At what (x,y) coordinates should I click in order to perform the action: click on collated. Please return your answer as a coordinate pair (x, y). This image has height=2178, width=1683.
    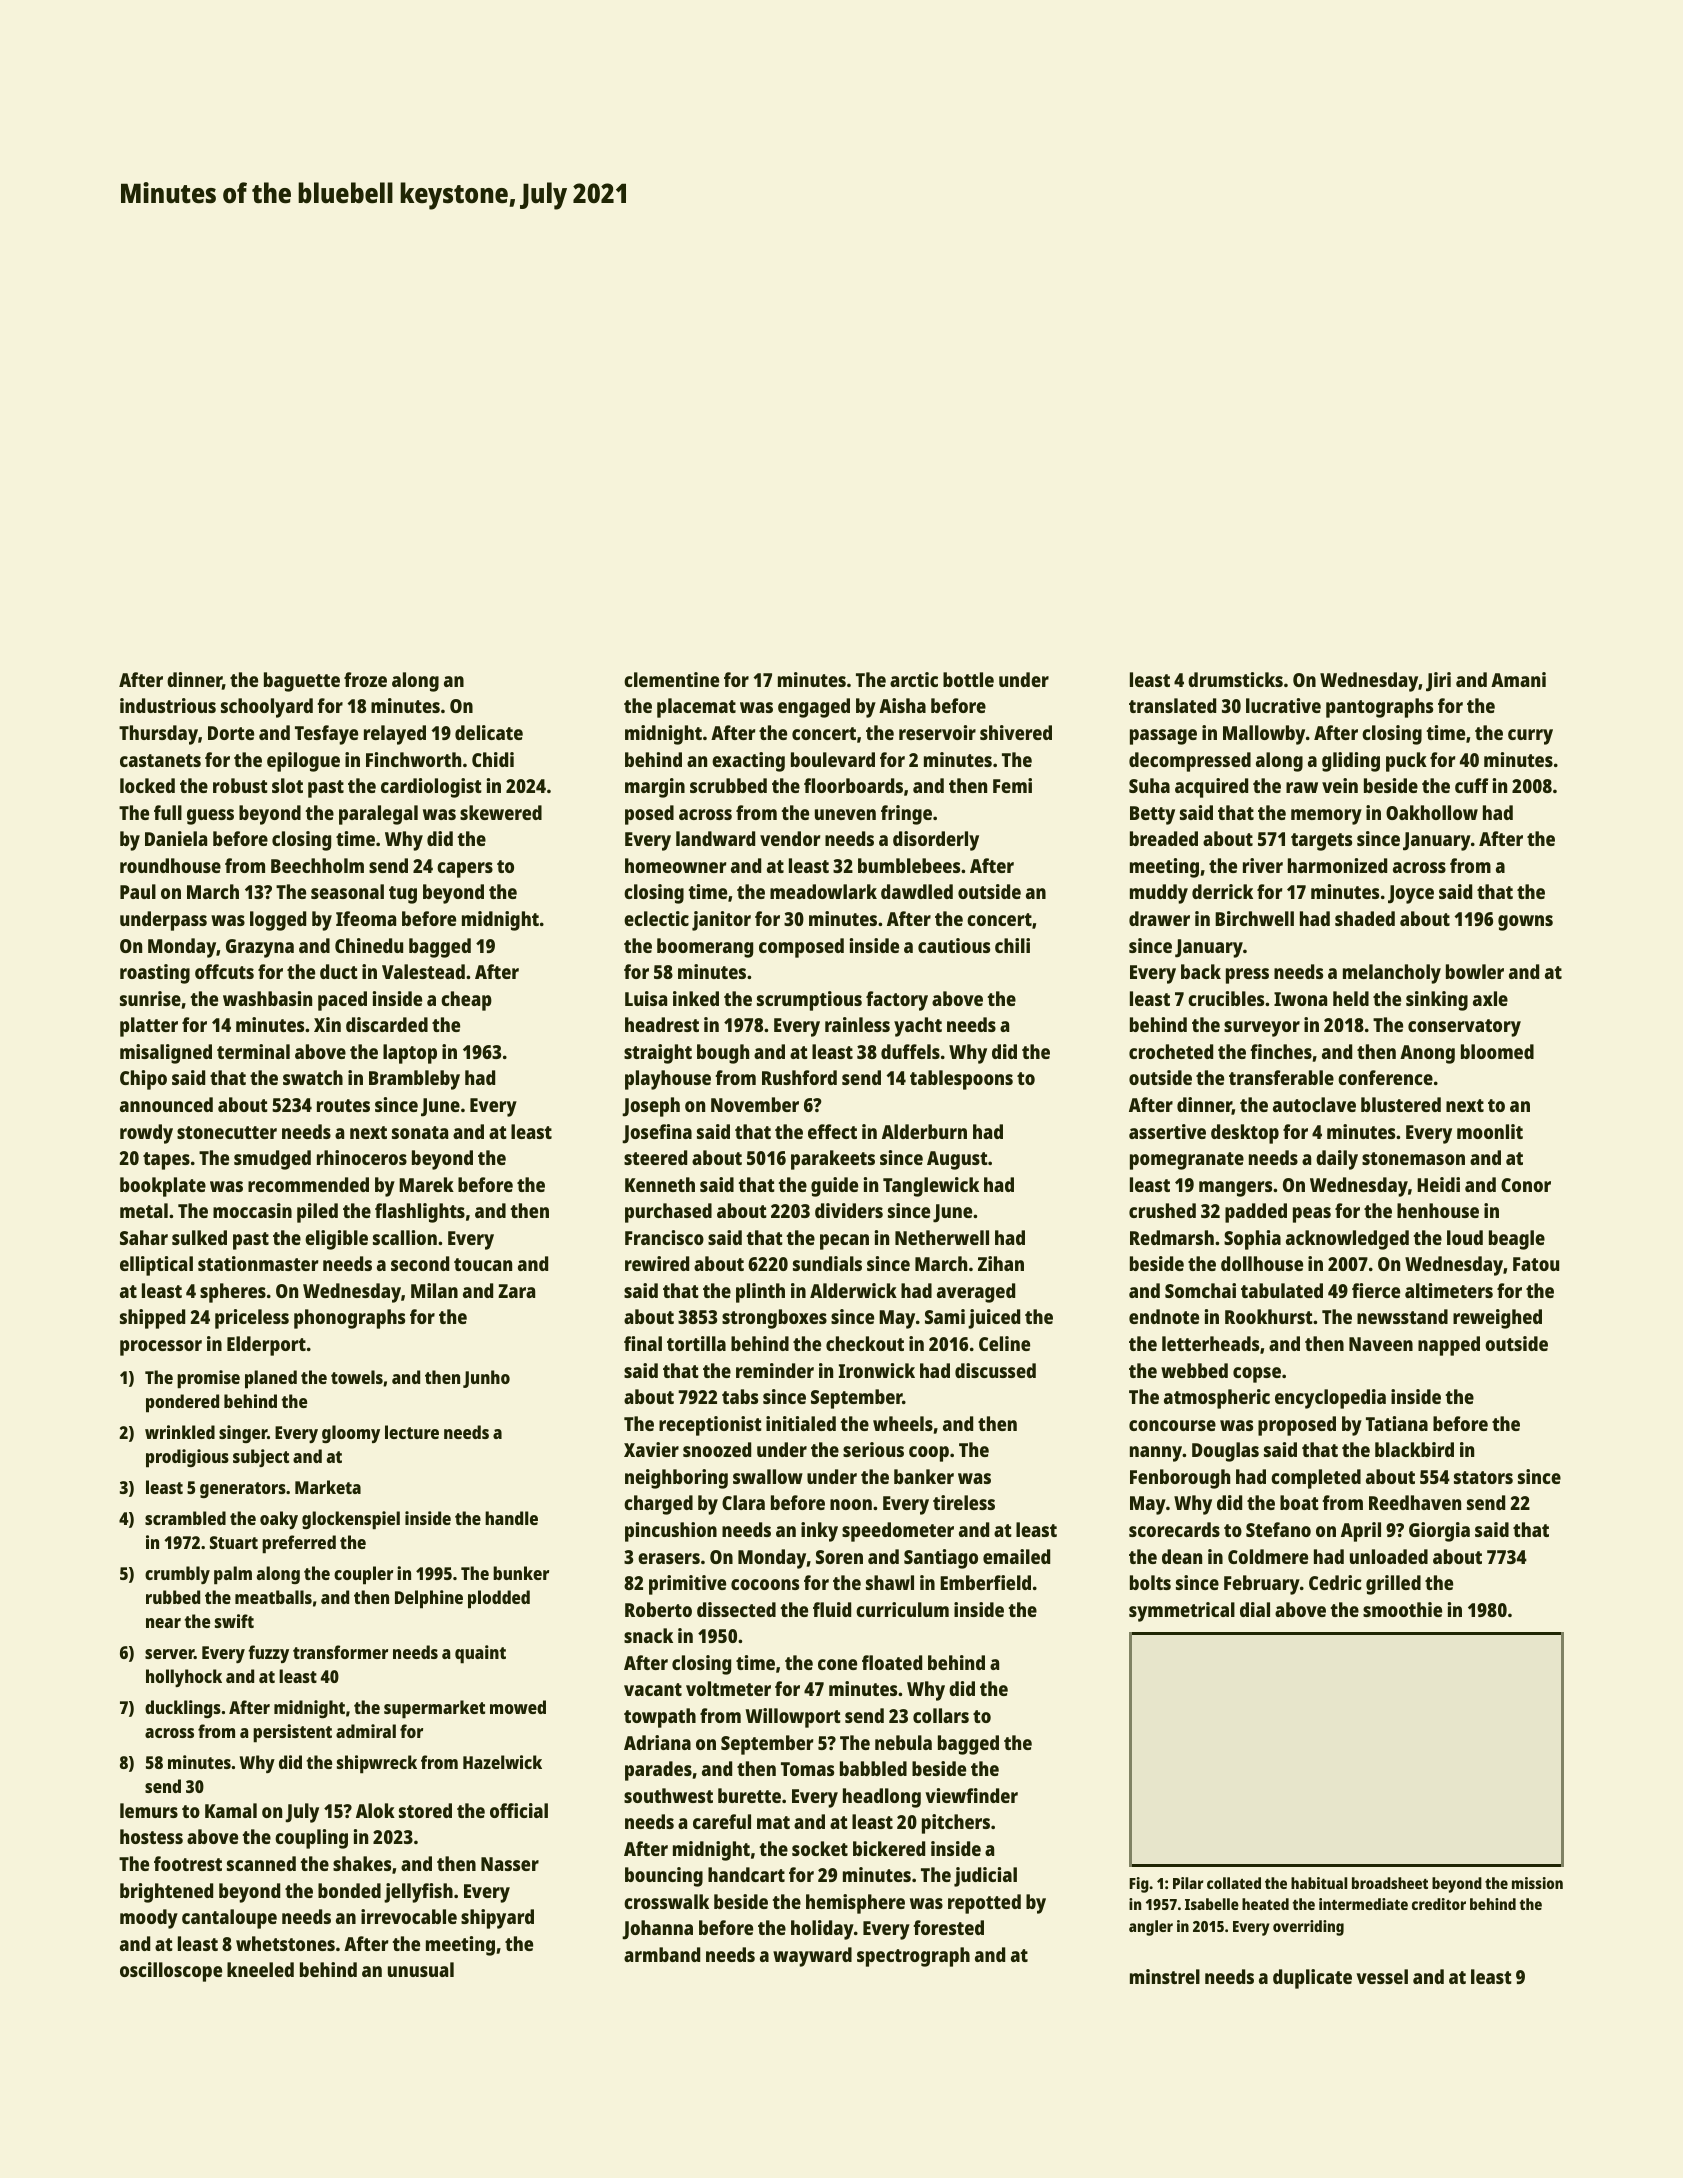
    Looking at the image, I should click on (1234, 1883).
